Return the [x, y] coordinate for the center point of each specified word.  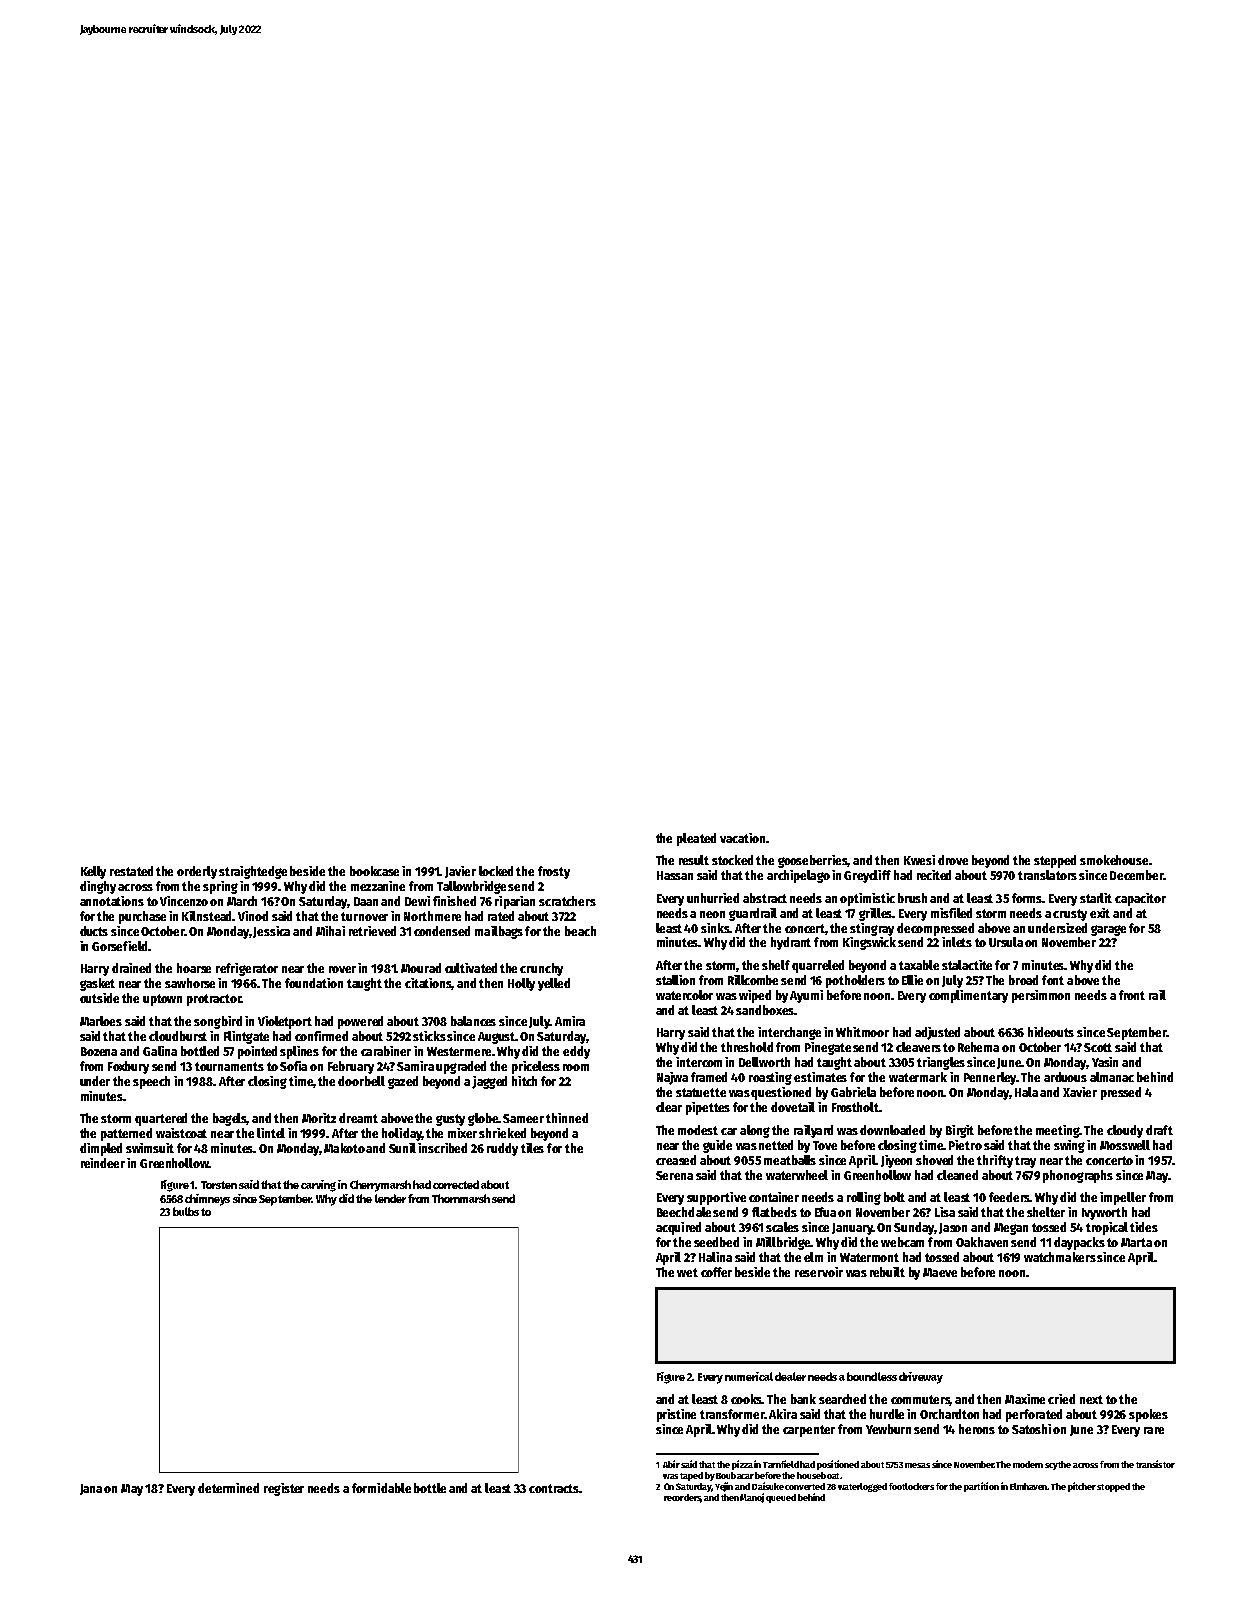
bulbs [186, 1211]
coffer [716, 1272]
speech [151, 1082]
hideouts [1051, 1032]
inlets [957, 942]
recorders [682, 1498]
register [284, 1489]
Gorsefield [119, 946]
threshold [747, 1047]
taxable [919, 965]
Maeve [940, 1272]
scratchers [567, 901]
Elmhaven [1028, 1486]
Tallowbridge [471, 887]
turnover [364, 916]
